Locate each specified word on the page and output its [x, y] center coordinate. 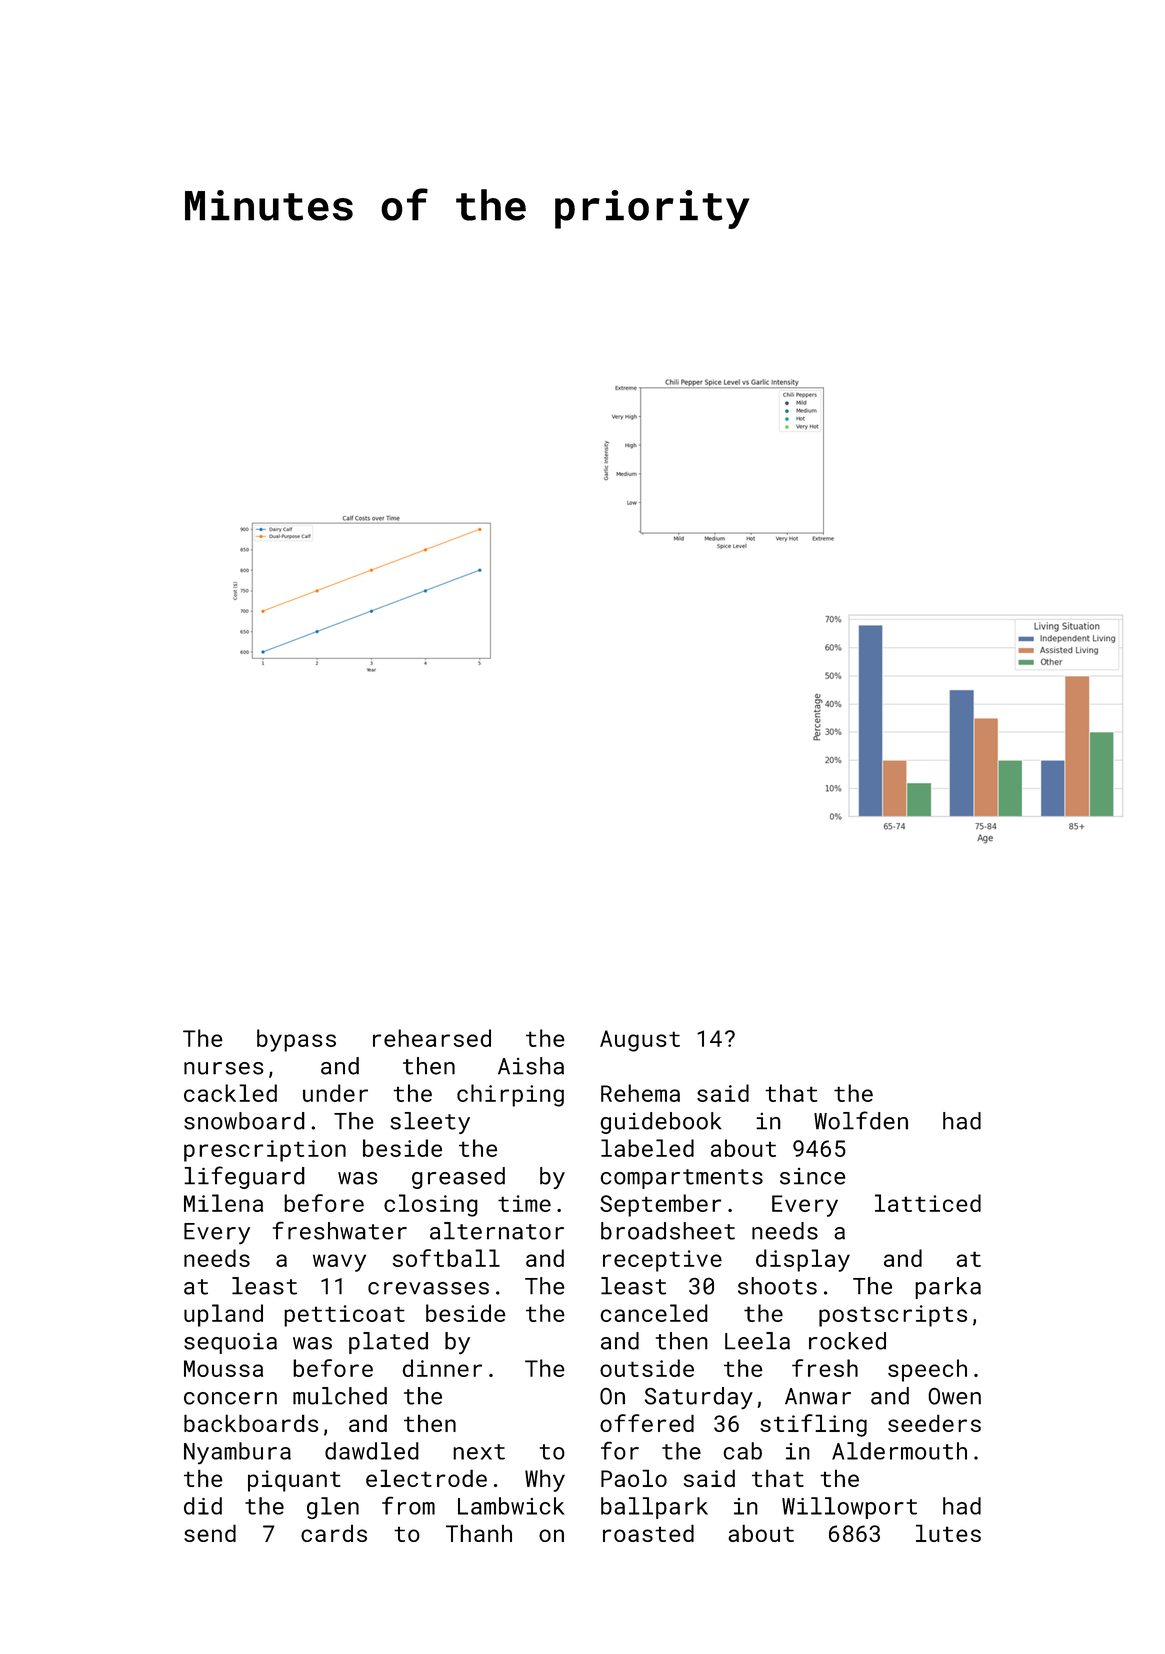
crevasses [428, 1288]
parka [948, 1288]
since [813, 1176]
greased [458, 1178]
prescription [265, 1151]
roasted [648, 1533]
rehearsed [432, 1038]
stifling [813, 1425]
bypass [296, 1040]
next [479, 1452]
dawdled [372, 1451]
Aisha [531, 1066]
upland [223, 1315]
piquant [294, 1481]
